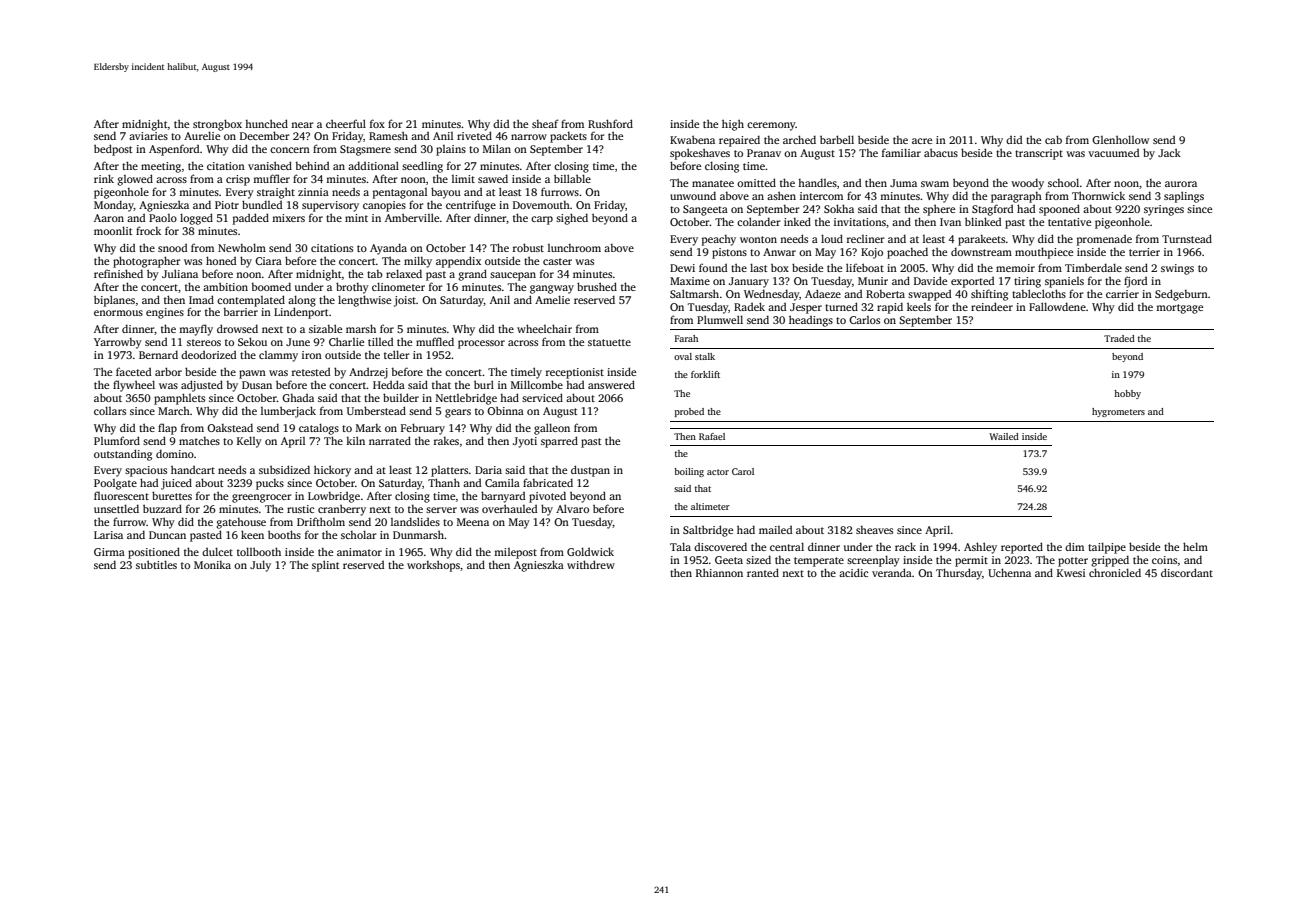 The width and height of the image is (1308, 924). What do you see at coordinates (433, 566) in the image?
I see `workshops` at bounding box center [433, 566].
